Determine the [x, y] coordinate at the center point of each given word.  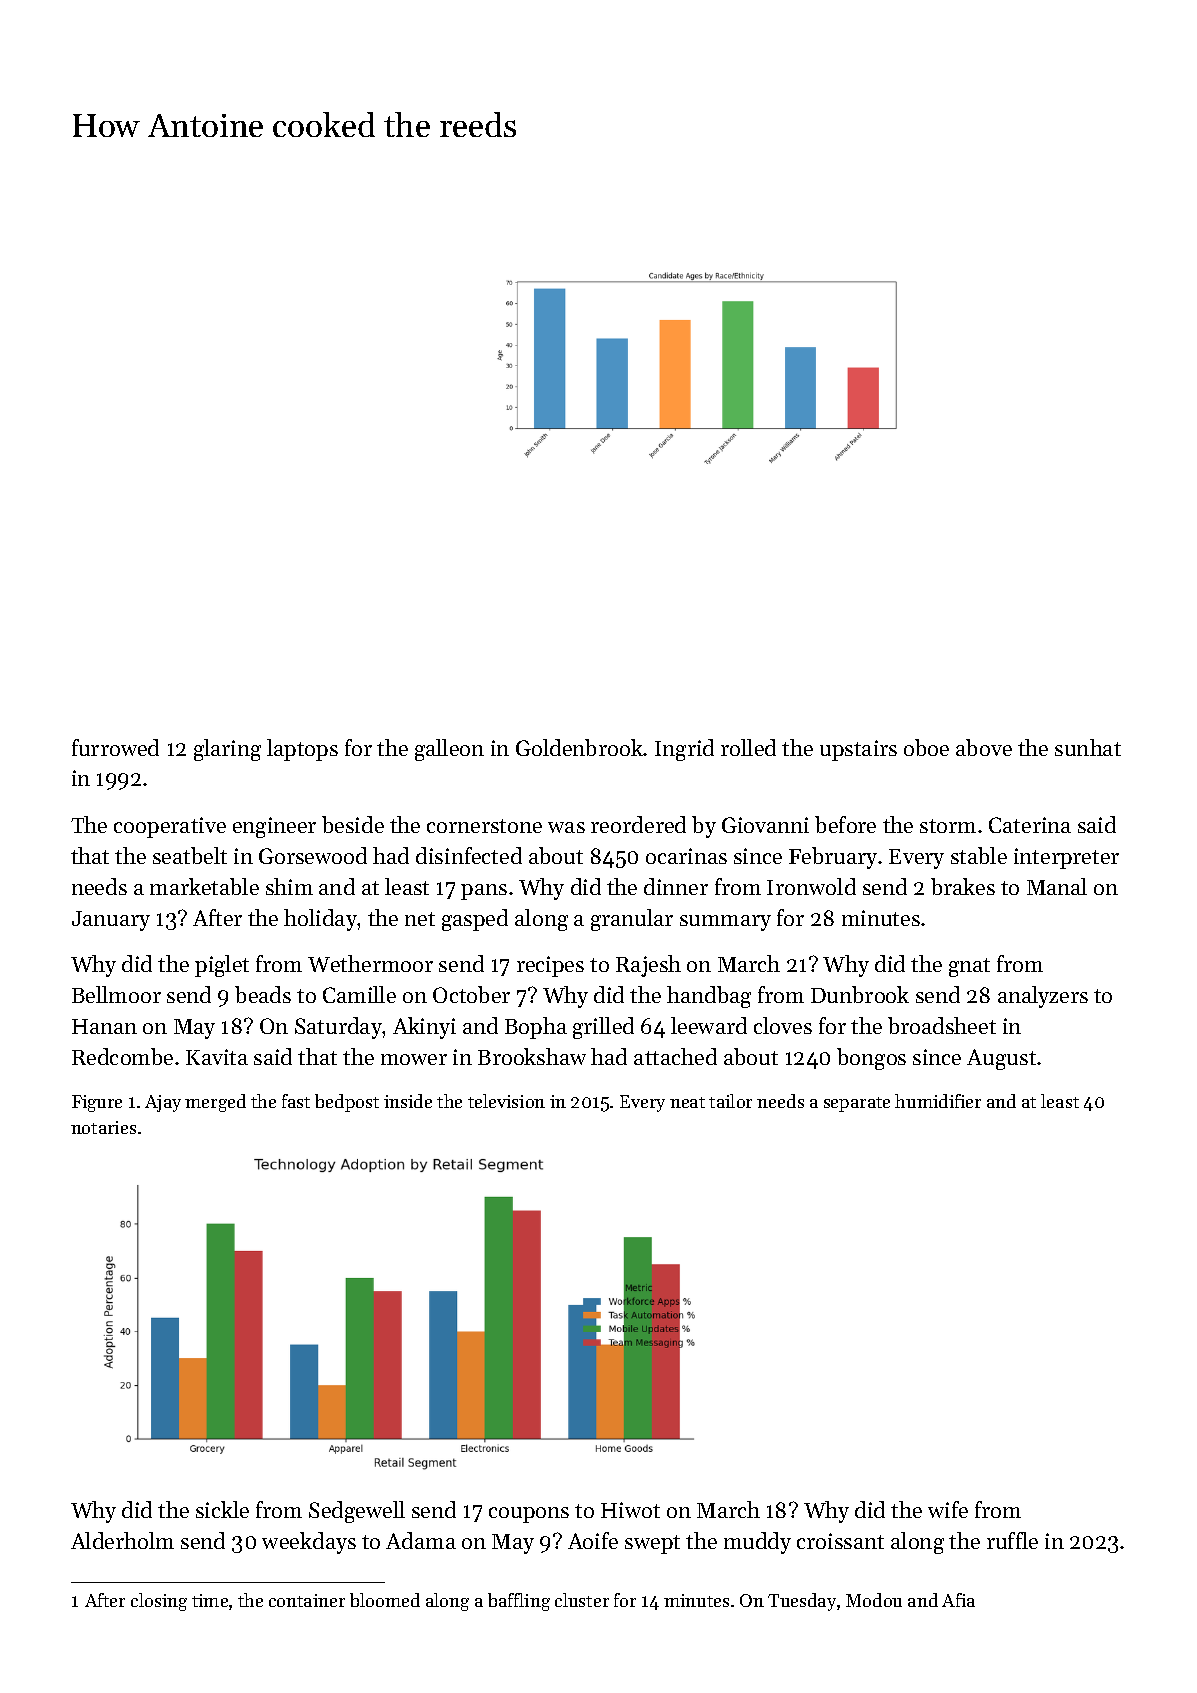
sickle [222, 1509]
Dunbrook [860, 994]
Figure [97, 1103]
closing [159, 1602]
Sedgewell [357, 1512]
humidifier [938, 1101]
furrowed [115, 747]
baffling [519, 1602]
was [566, 827]
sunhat [1088, 747]
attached [675, 1056]
